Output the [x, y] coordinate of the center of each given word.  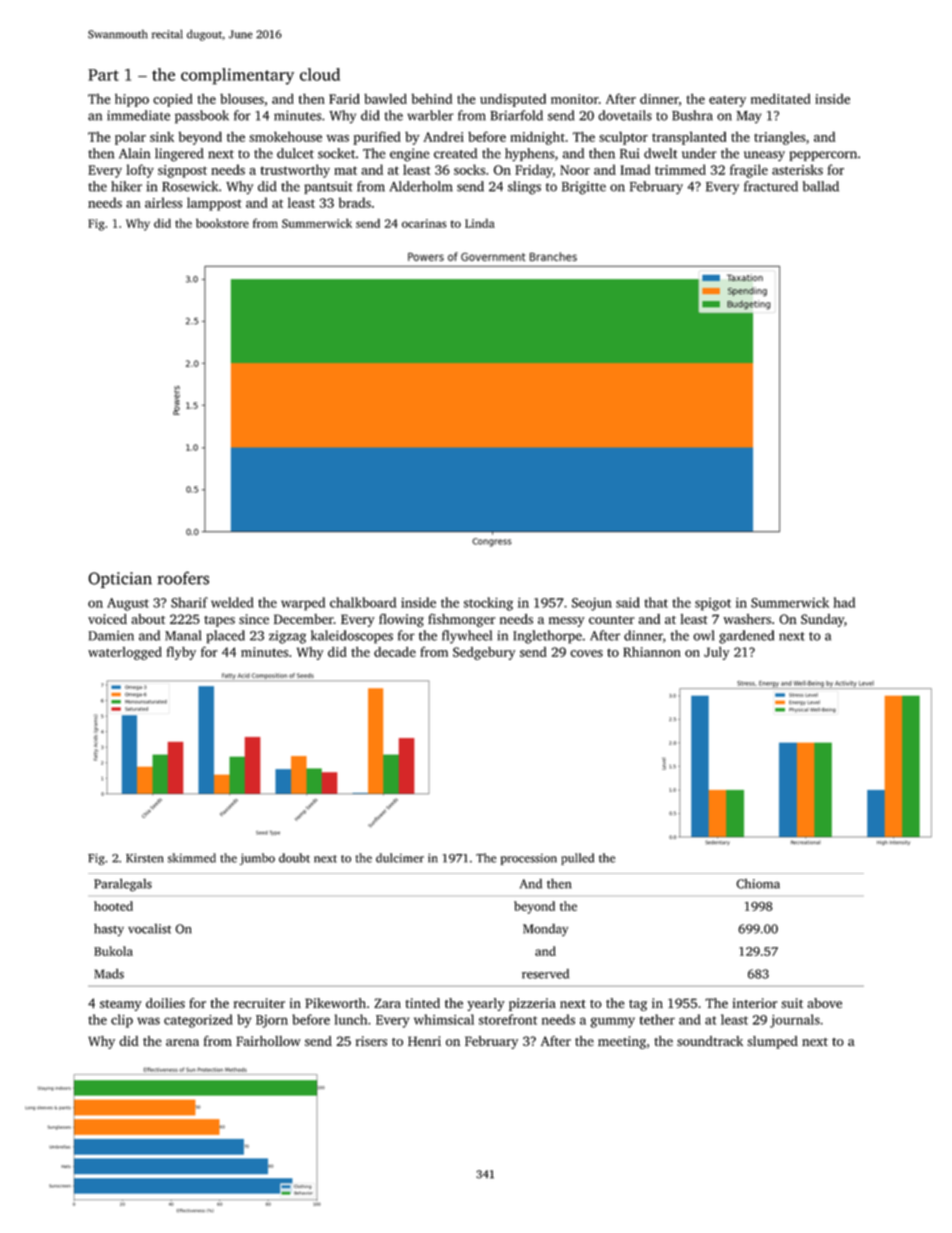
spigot [713, 604]
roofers [183, 578]
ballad [821, 186]
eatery [727, 101]
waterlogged [125, 653]
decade [395, 652]
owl [703, 635]
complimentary [237, 76]
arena [182, 1042]
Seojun [592, 604]
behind [431, 99]
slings [524, 188]
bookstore [222, 223]
